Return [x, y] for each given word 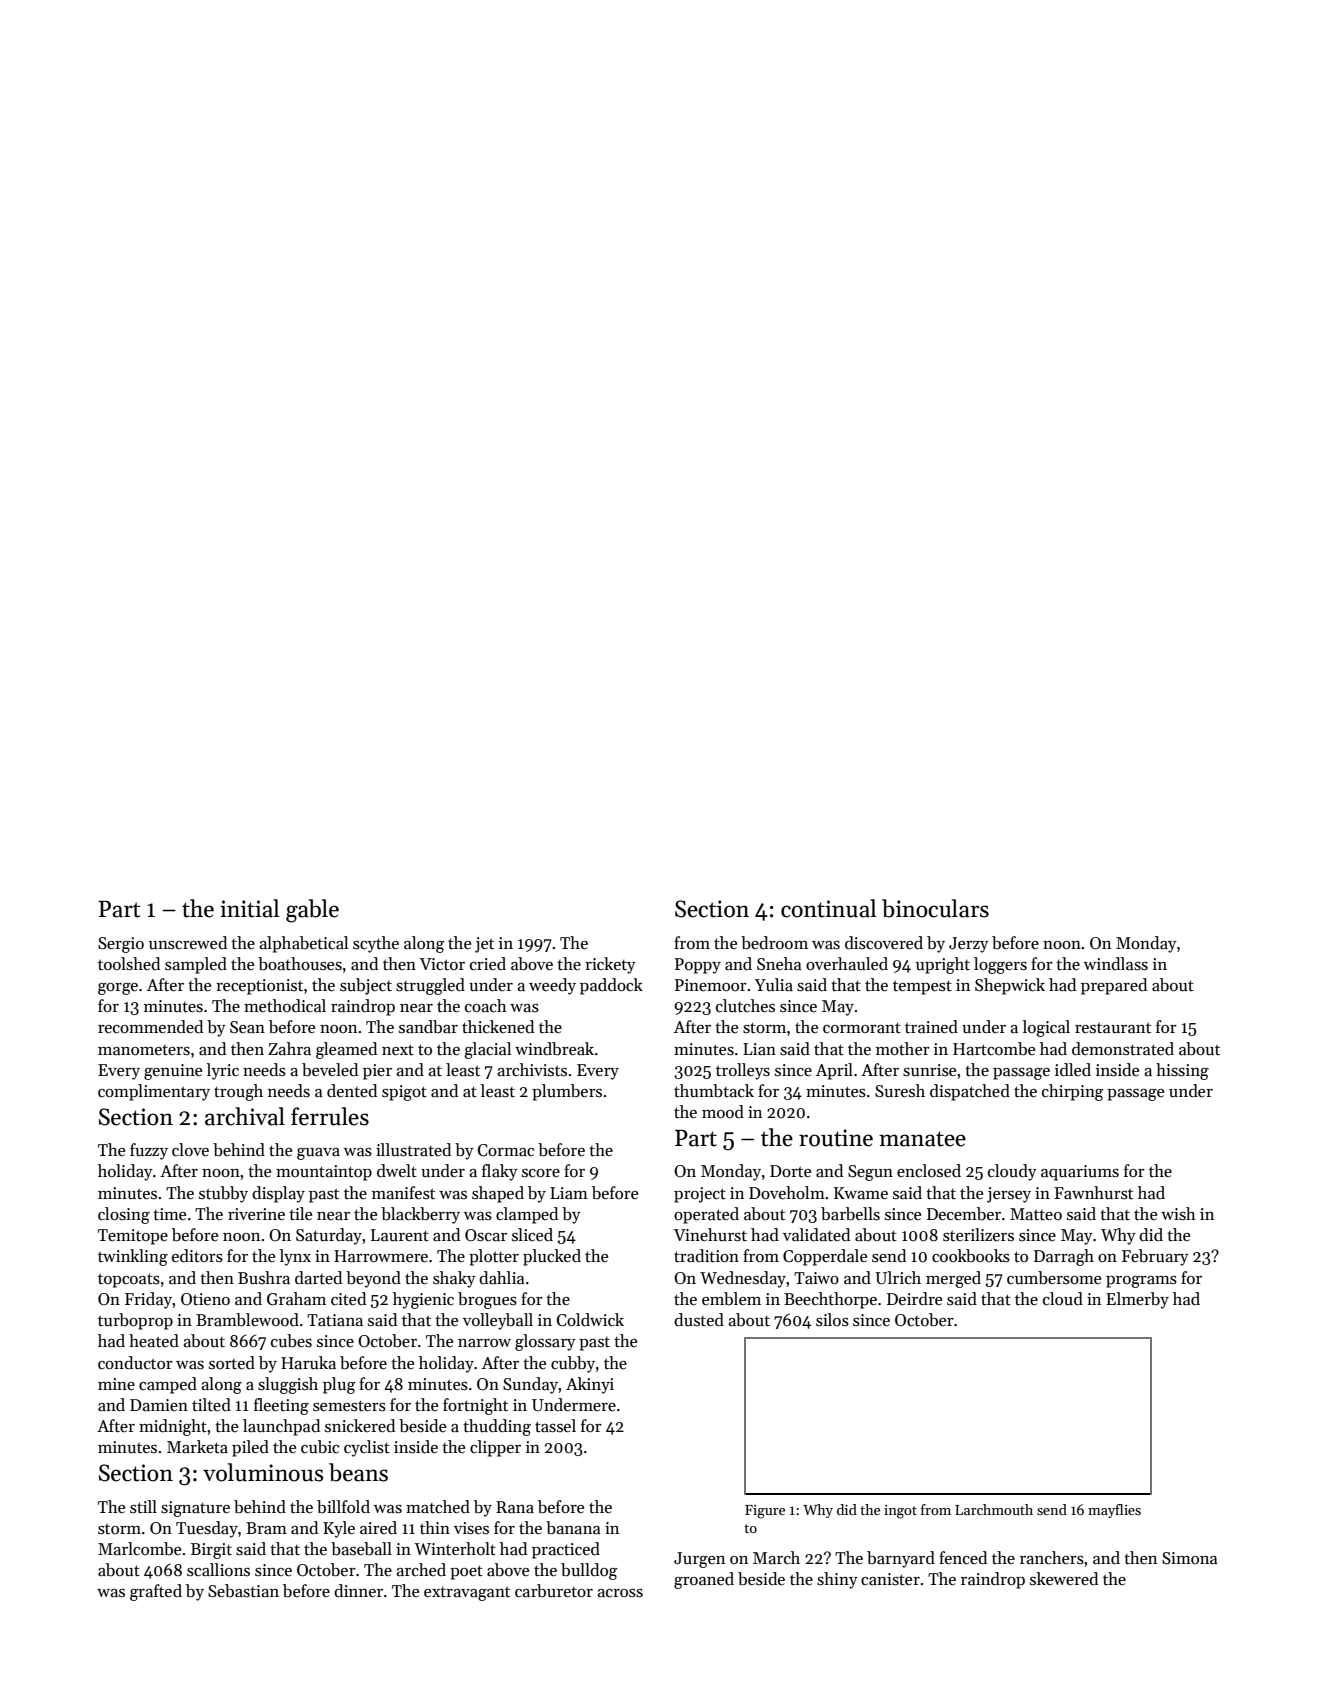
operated [706, 1215]
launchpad [281, 1427]
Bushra [264, 1278]
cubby [573, 1364]
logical [1046, 1028]
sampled [196, 965]
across [620, 1593]
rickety [610, 965]
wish [1178, 1214]
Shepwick [1010, 986]
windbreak [554, 1049]
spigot [404, 1093]
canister [890, 1579]
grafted [156, 1592]
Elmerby [1137, 1300]
